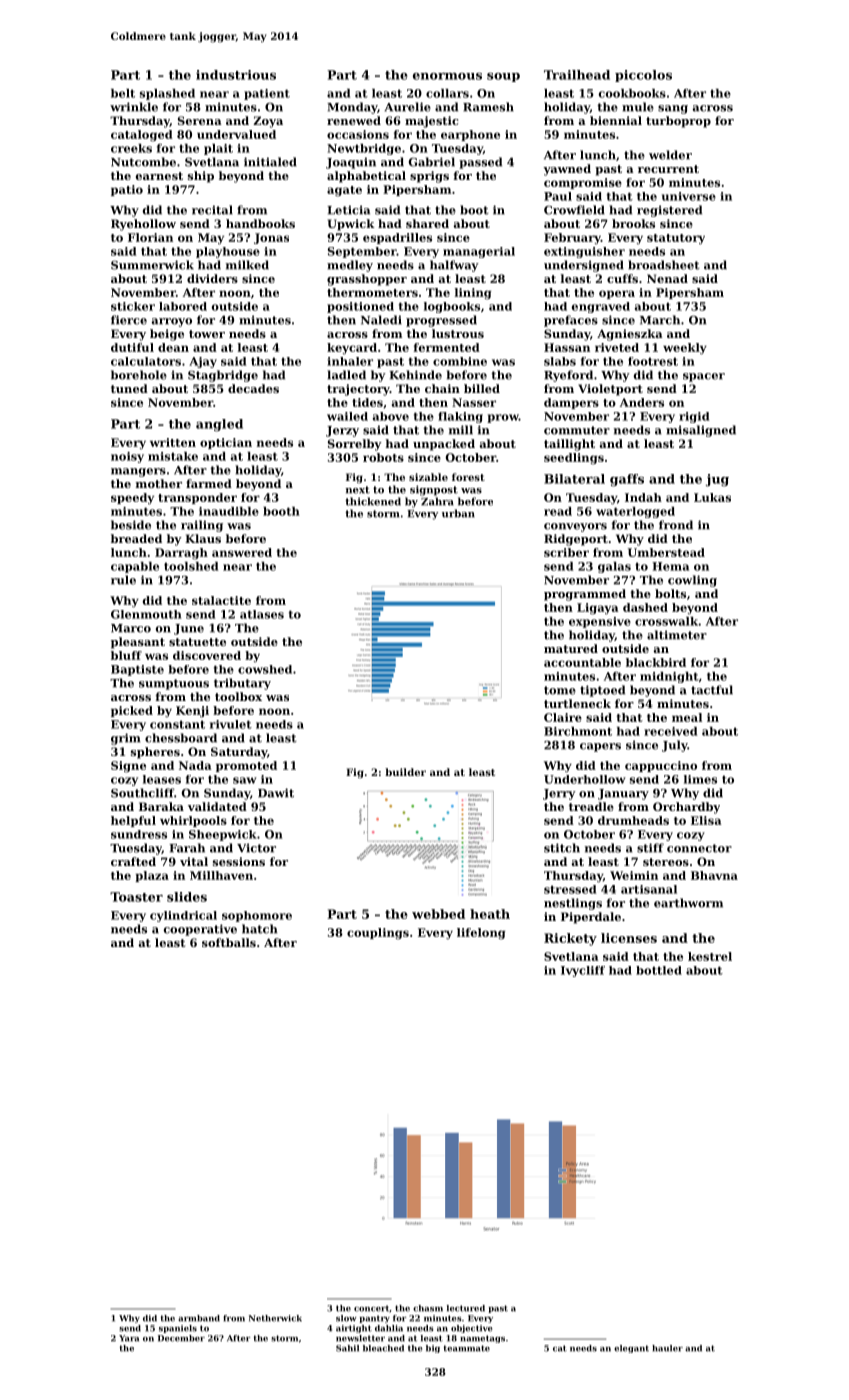 This screenshot has height=1400, width=849. I want to click on decades, so click(253, 388).
